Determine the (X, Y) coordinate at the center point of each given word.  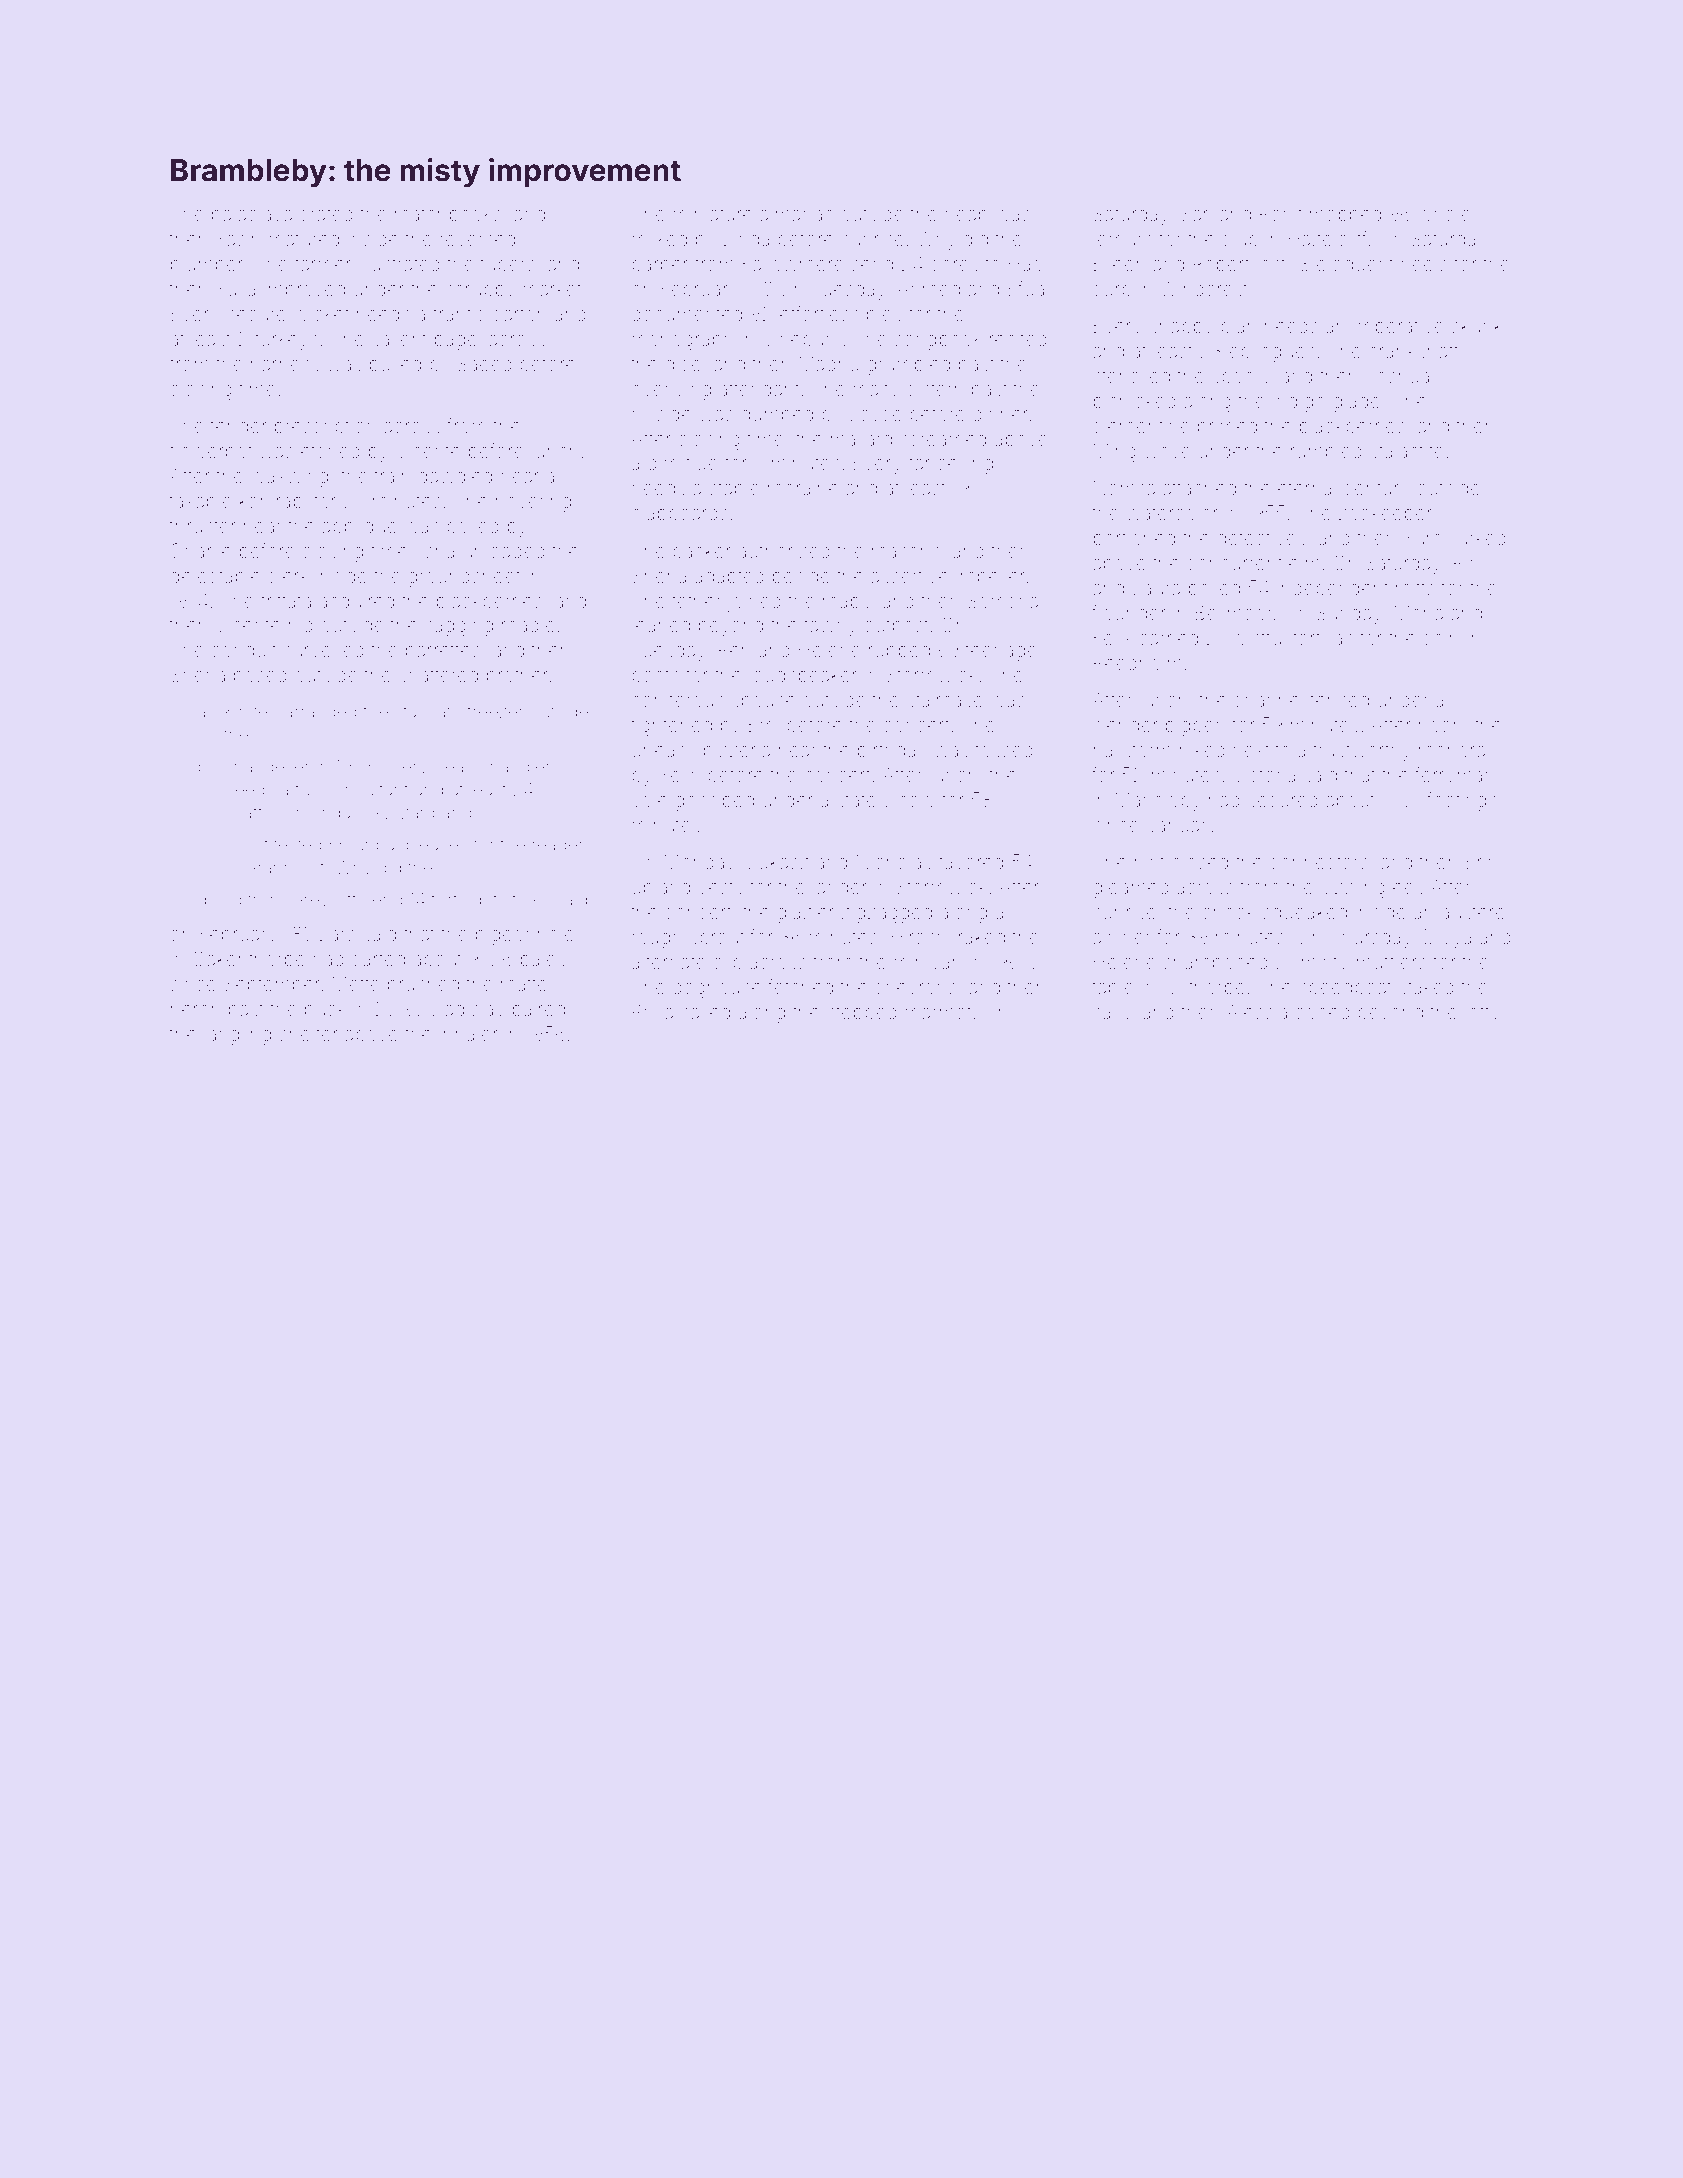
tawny (830, 627)
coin (1440, 638)
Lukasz (778, 862)
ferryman (1454, 776)
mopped (1345, 216)
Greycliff (324, 901)
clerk (288, 576)
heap (966, 216)
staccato (428, 712)
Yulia (235, 288)
